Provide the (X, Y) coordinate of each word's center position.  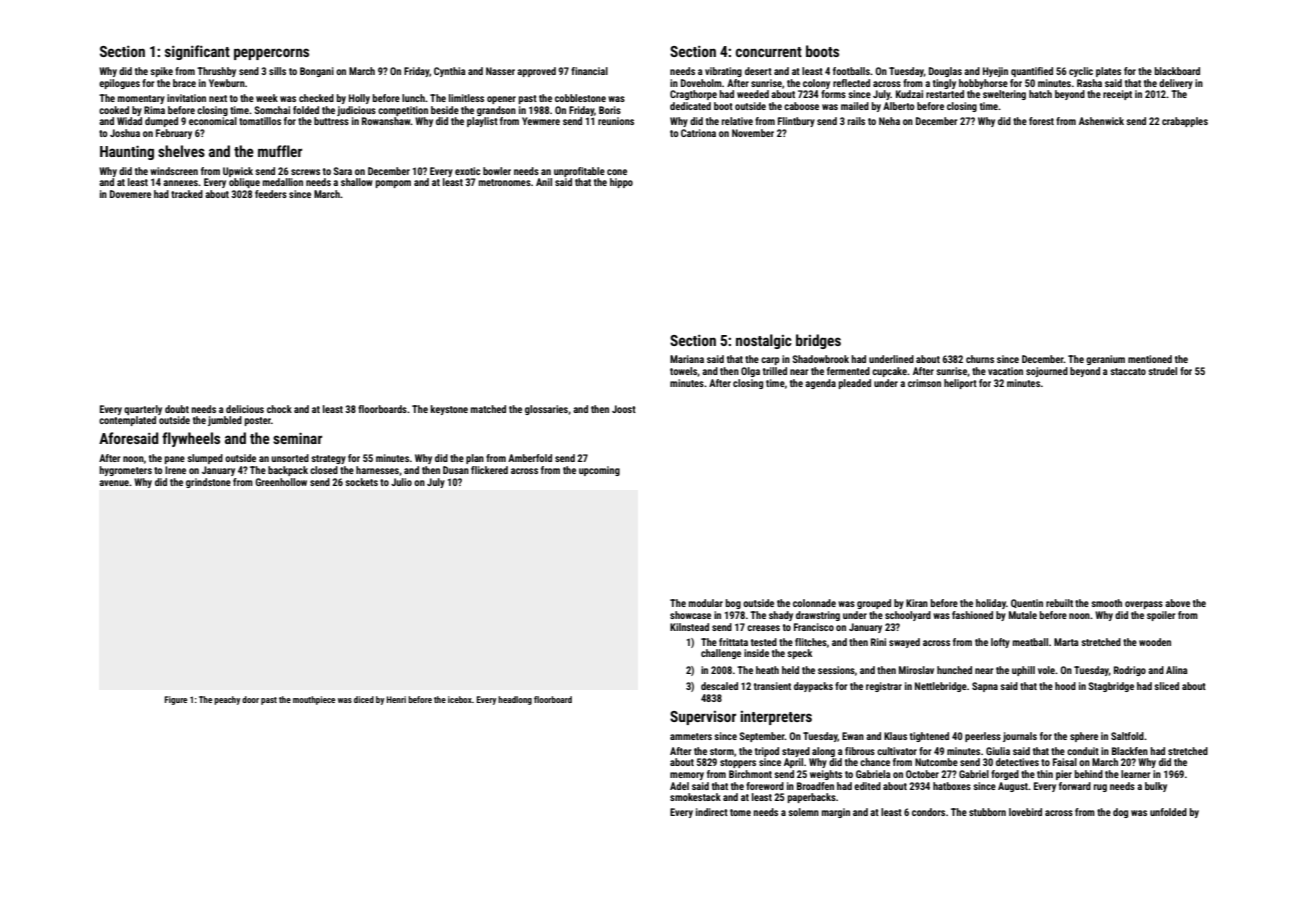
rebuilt (1059, 603)
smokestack (695, 797)
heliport (960, 384)
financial (589, 71)
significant (197, 52)
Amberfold (530, 458)
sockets (362, 482)
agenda (820, 384)
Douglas (945, 72)
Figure (176, 700)
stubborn (987, 812)
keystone (449, 410)
